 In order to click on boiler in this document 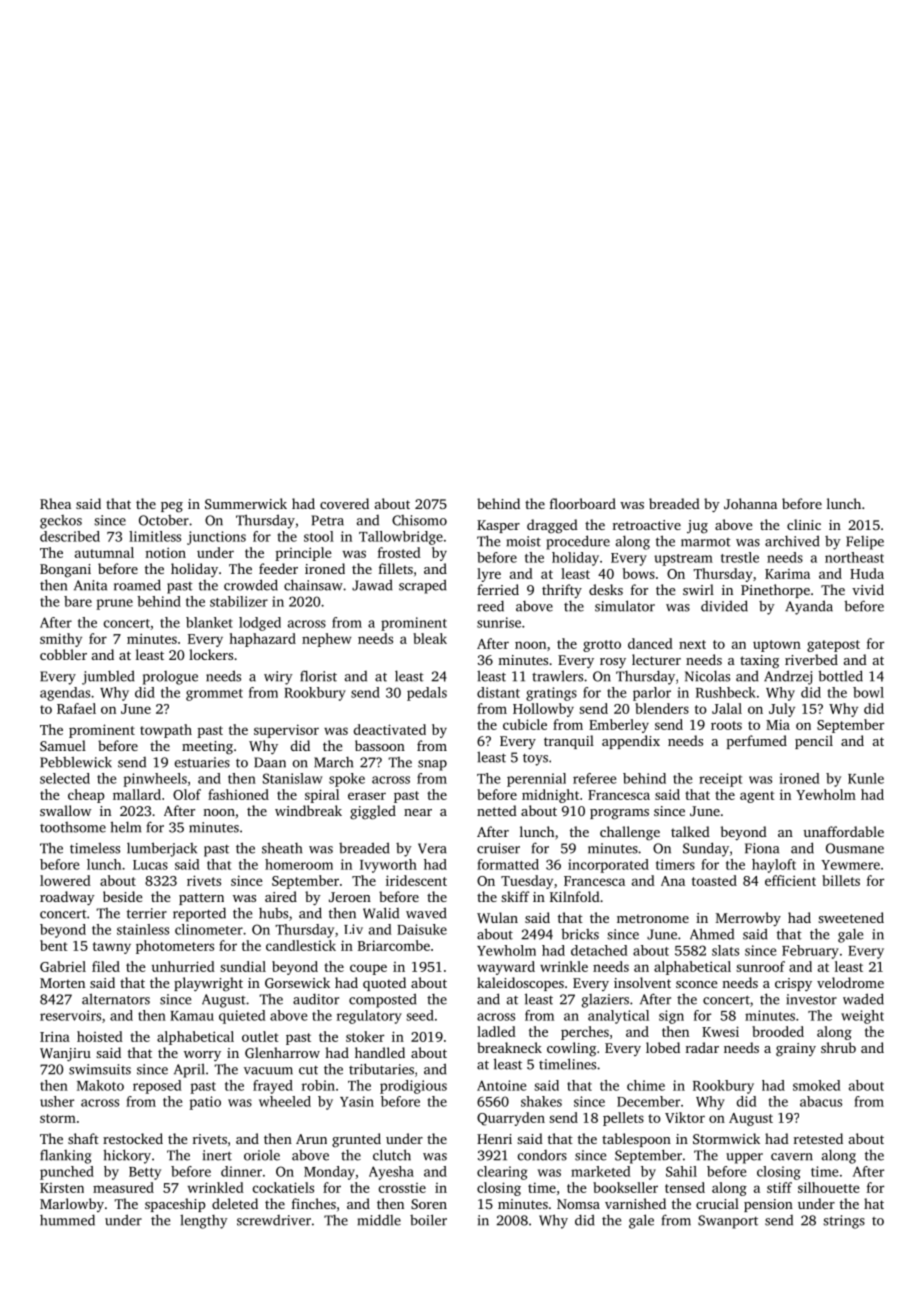, I will do `click(428, 1220)`.
